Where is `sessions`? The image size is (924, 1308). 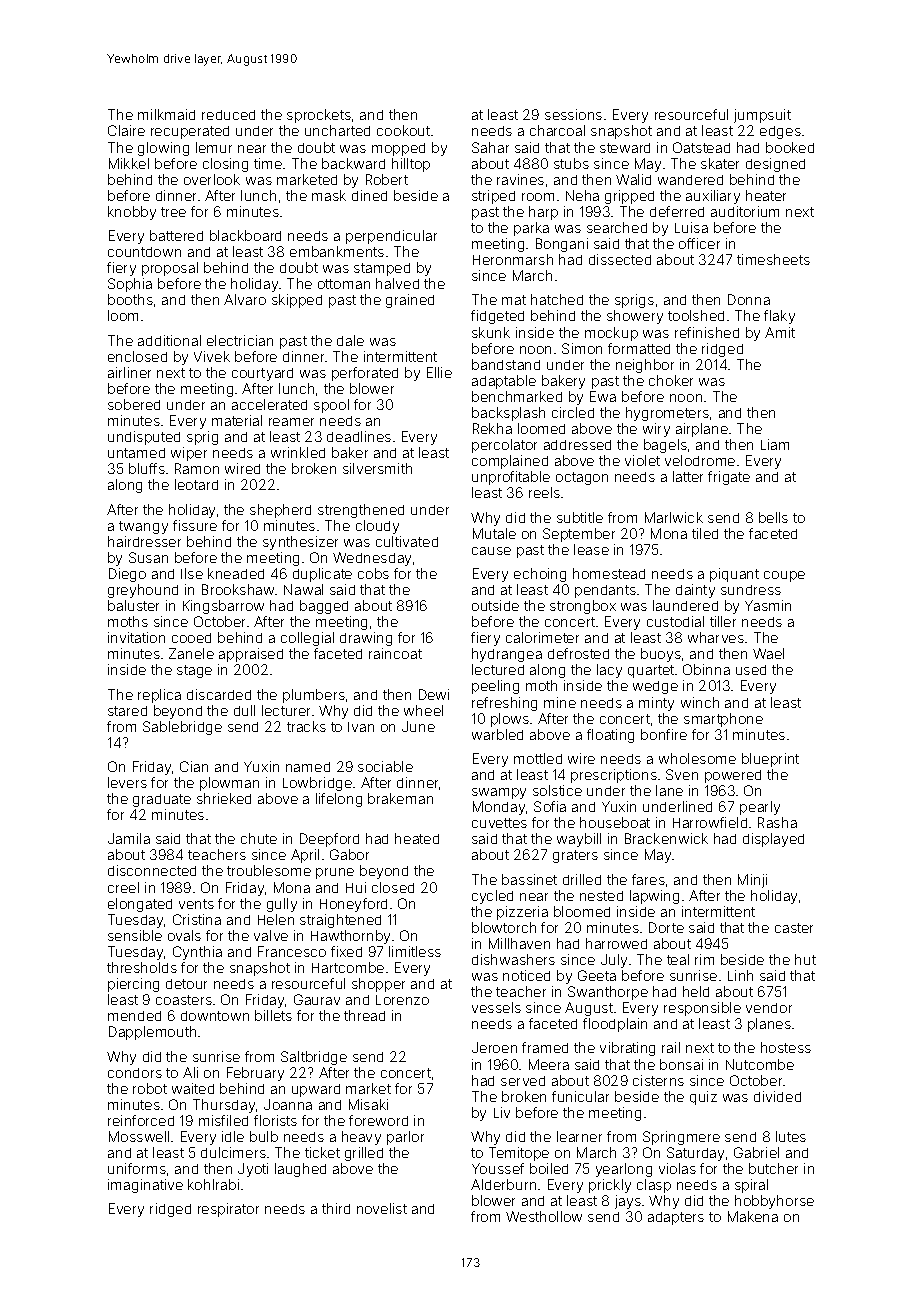 sessions is located at coordinates (573, 114).
